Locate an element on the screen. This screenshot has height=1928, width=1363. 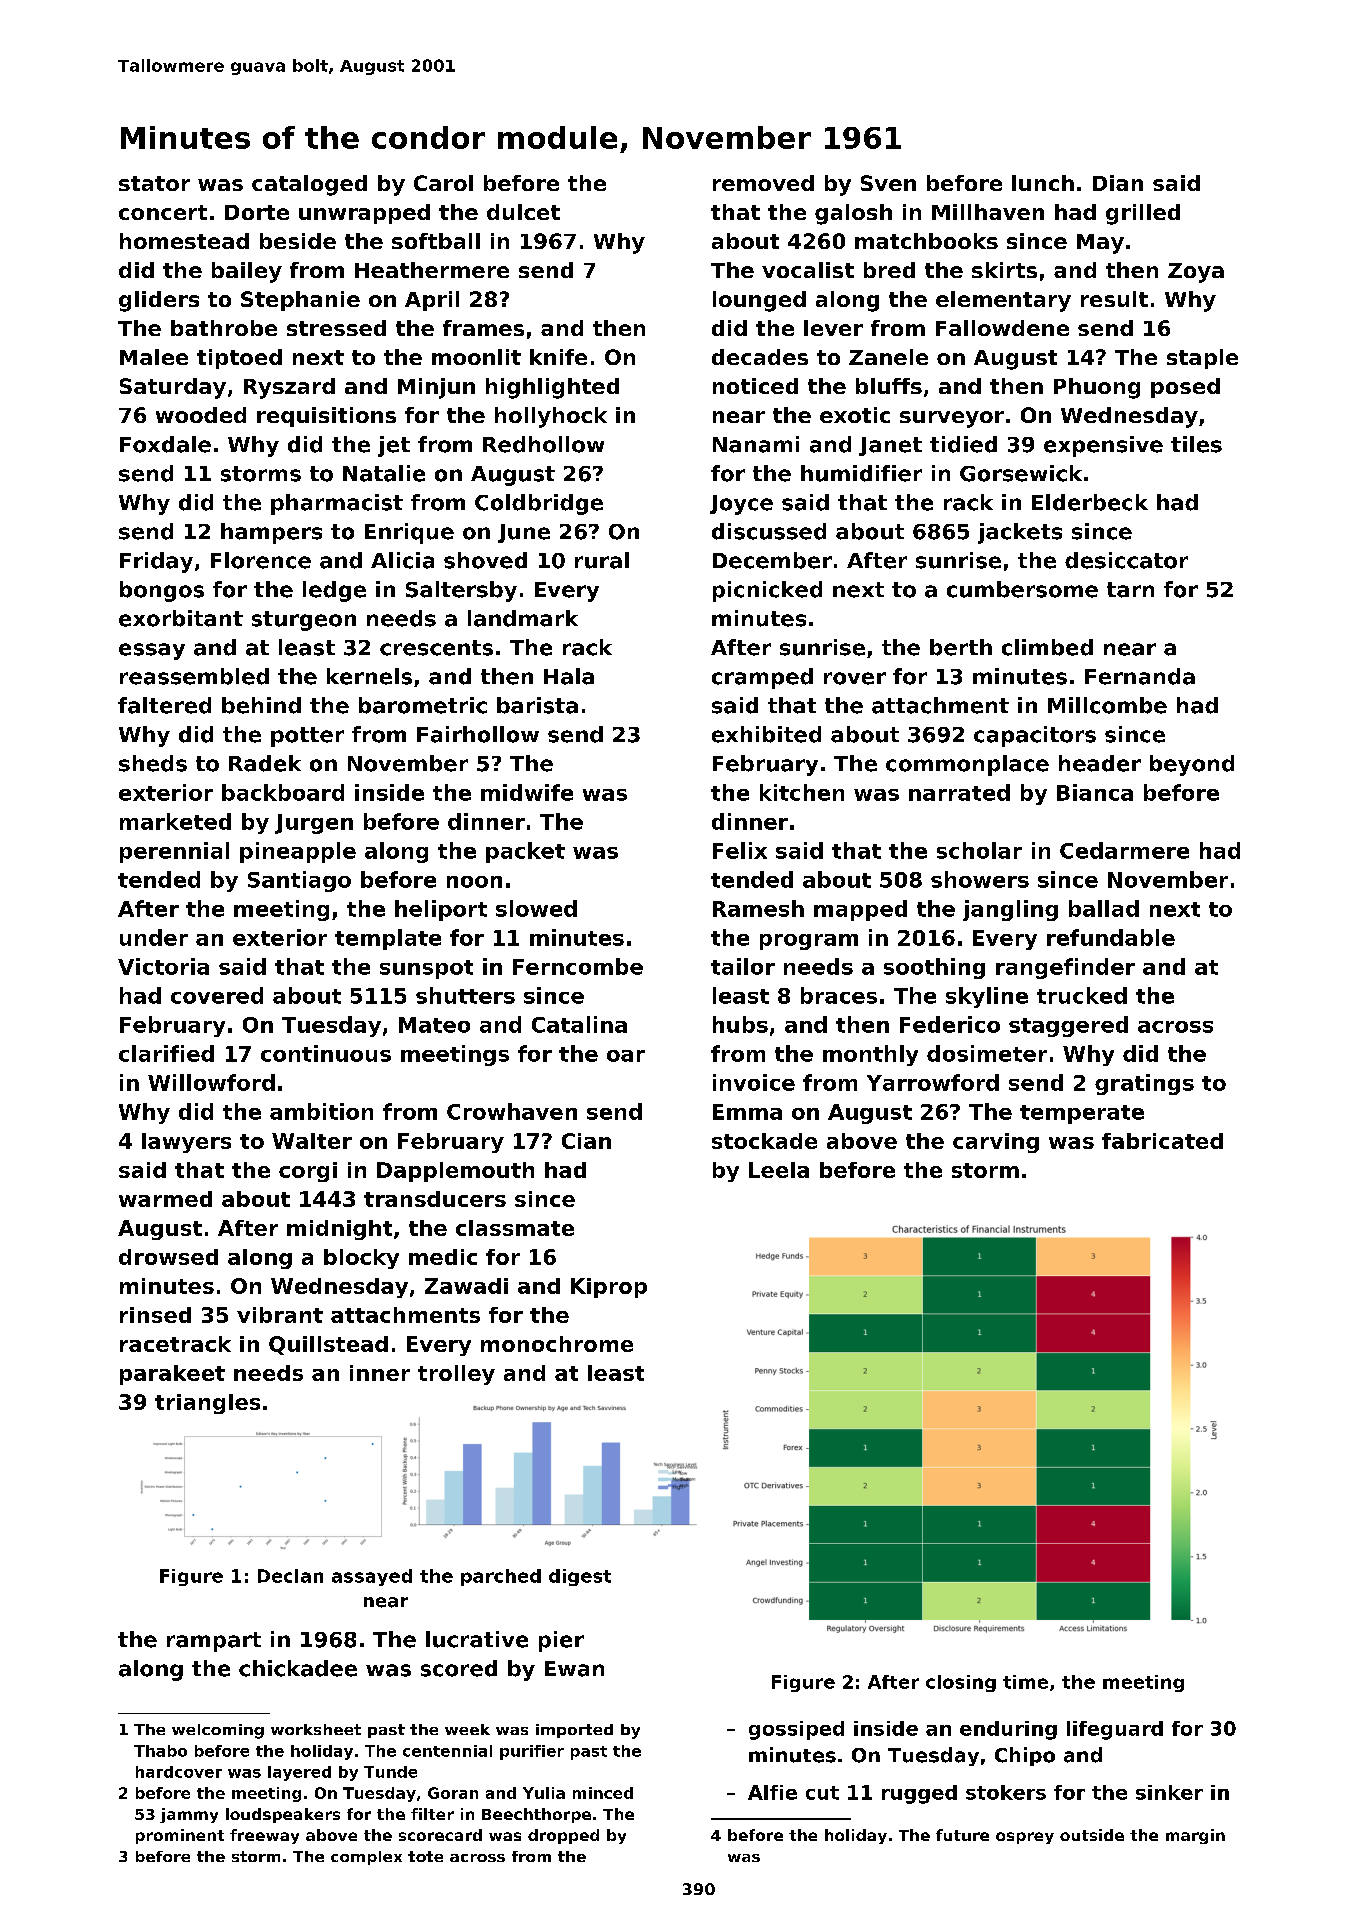
Leela is located at coordinates (779, 1170).
